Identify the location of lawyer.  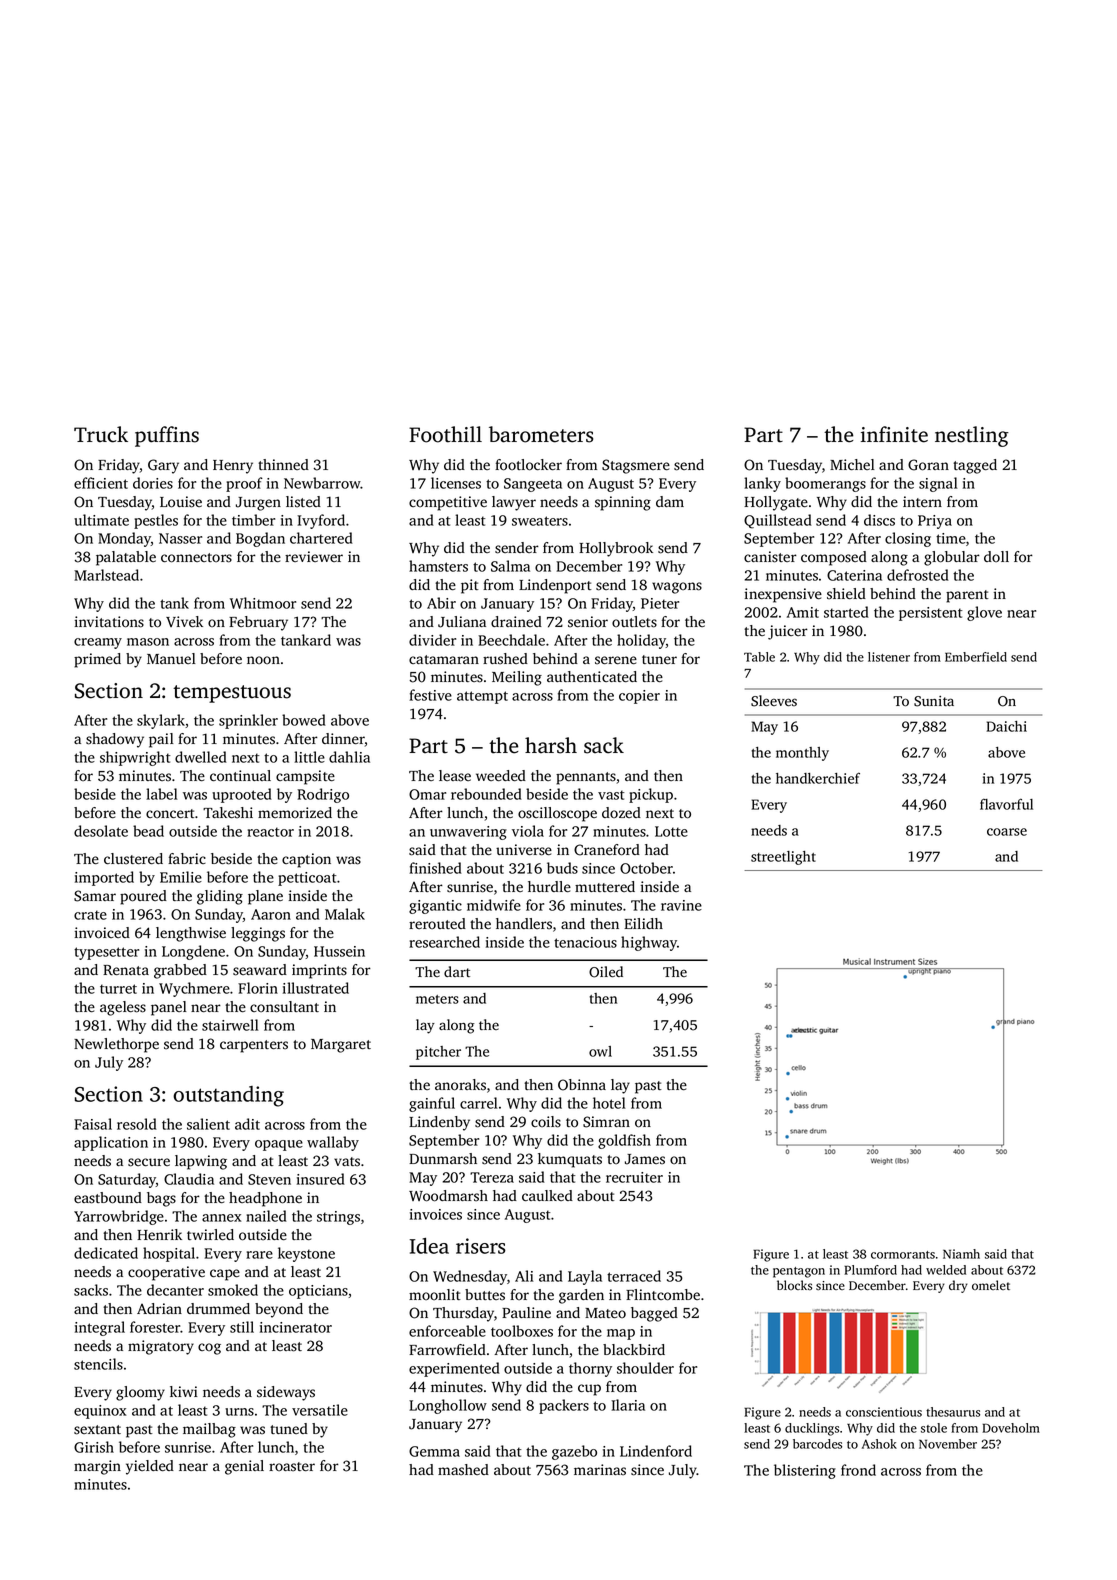
(514, 503).
